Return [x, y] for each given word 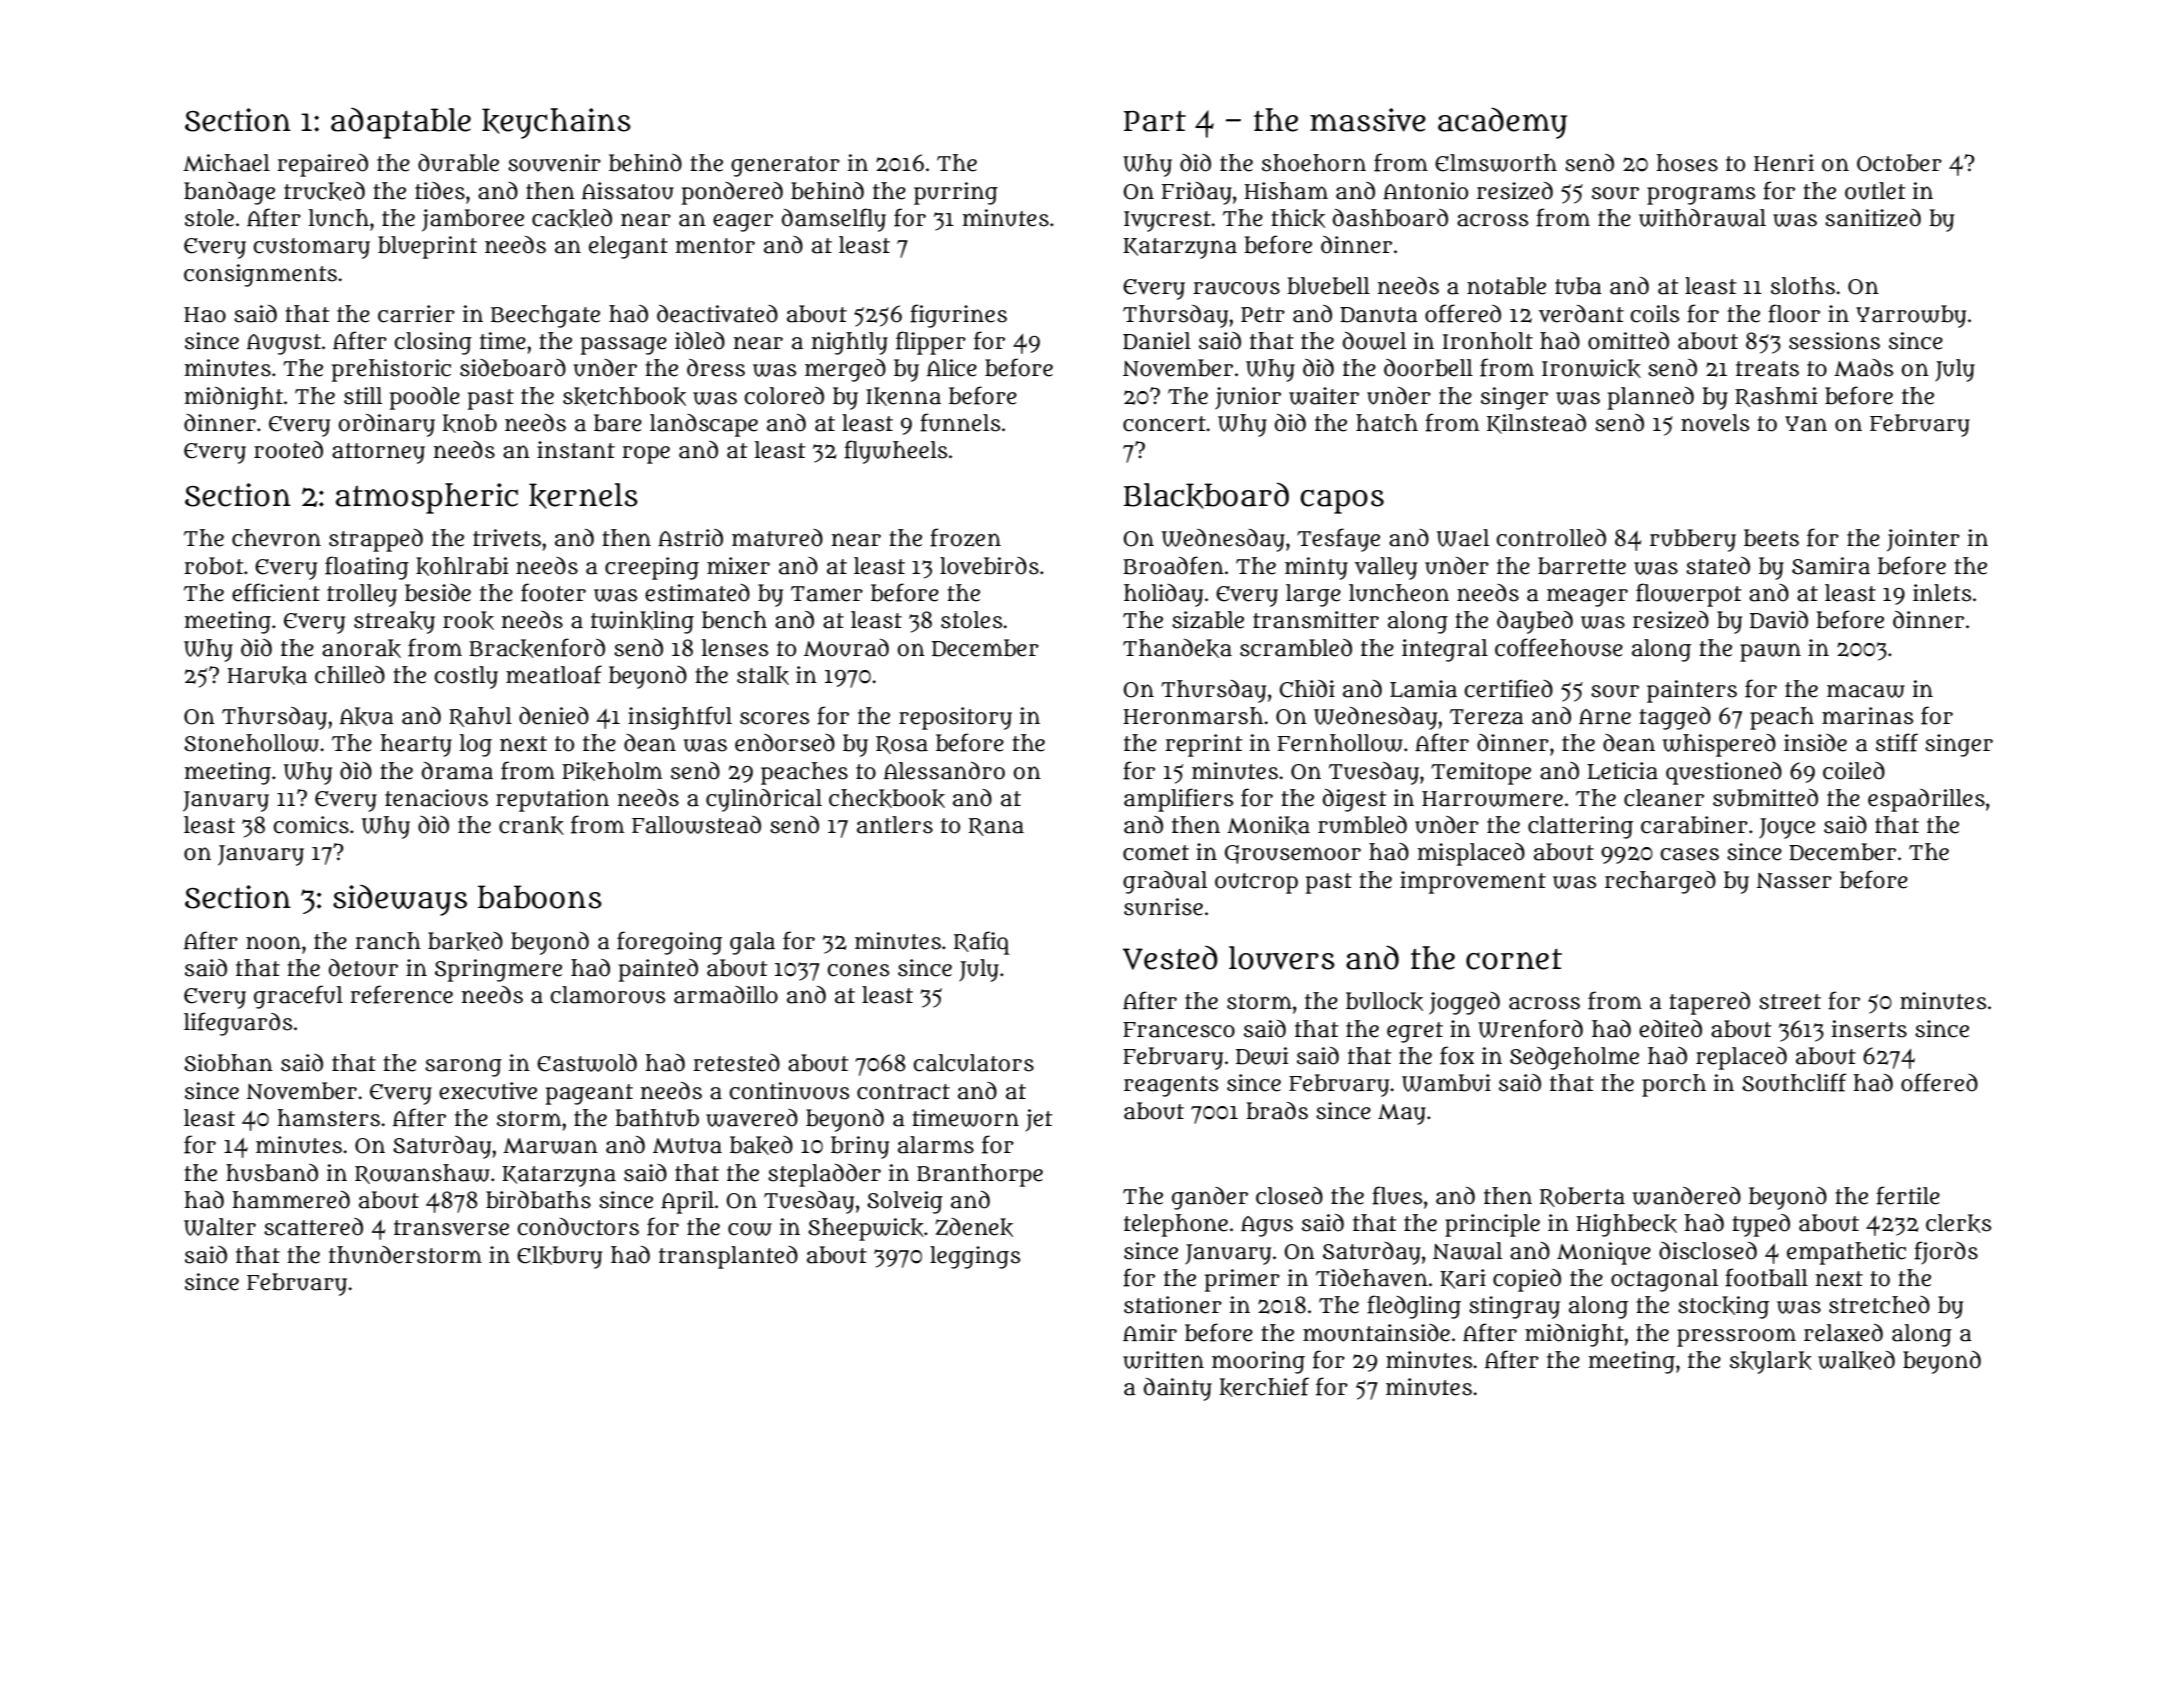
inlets [1942, 593]
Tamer [827, 594]
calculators [973, 1063]
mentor [715, 246]
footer [553, 592]
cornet [1514, 959]
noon [273, 943]
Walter [220, 1227]
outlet [1875, 191]
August [284, 344]
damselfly [834, 220]
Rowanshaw [422, 1174]
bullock [1384, 1001]
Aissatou [628, 191]
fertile [1908, 1195]
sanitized [1873, 218]
